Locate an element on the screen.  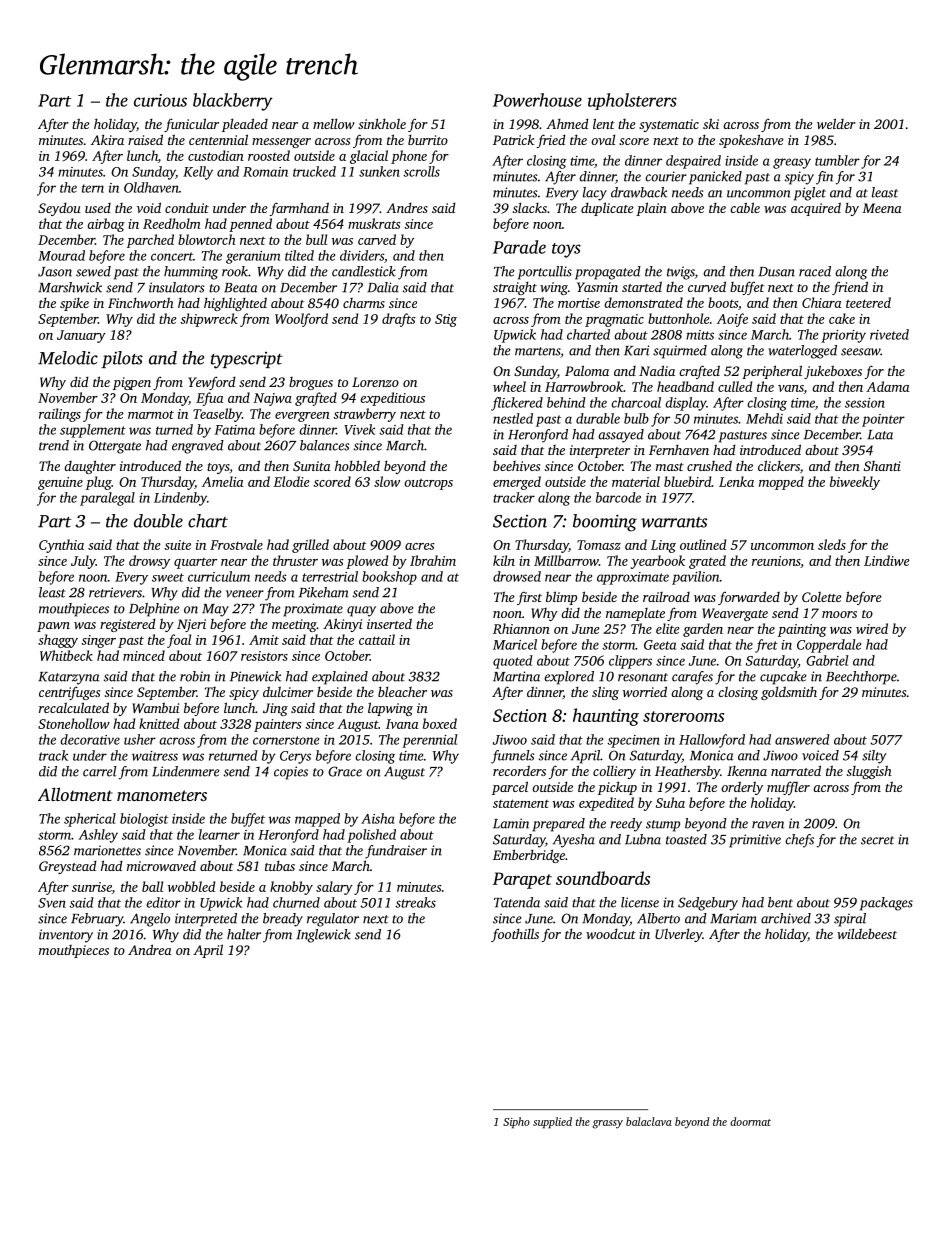
streaks is located at coordinates (415, 902).
